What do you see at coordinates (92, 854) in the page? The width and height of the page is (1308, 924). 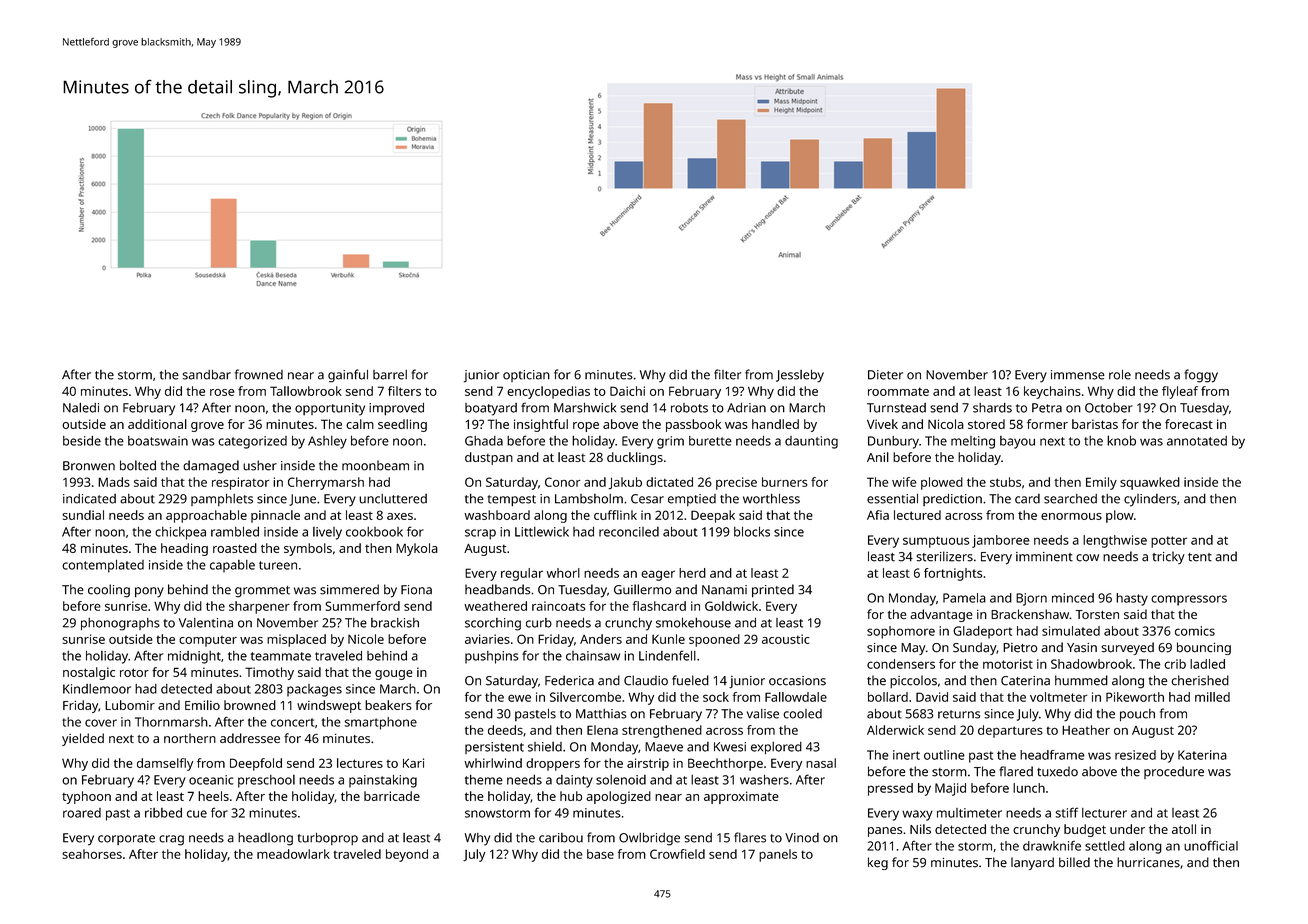 I see `seahorses` at bounding box center [92, 854].
